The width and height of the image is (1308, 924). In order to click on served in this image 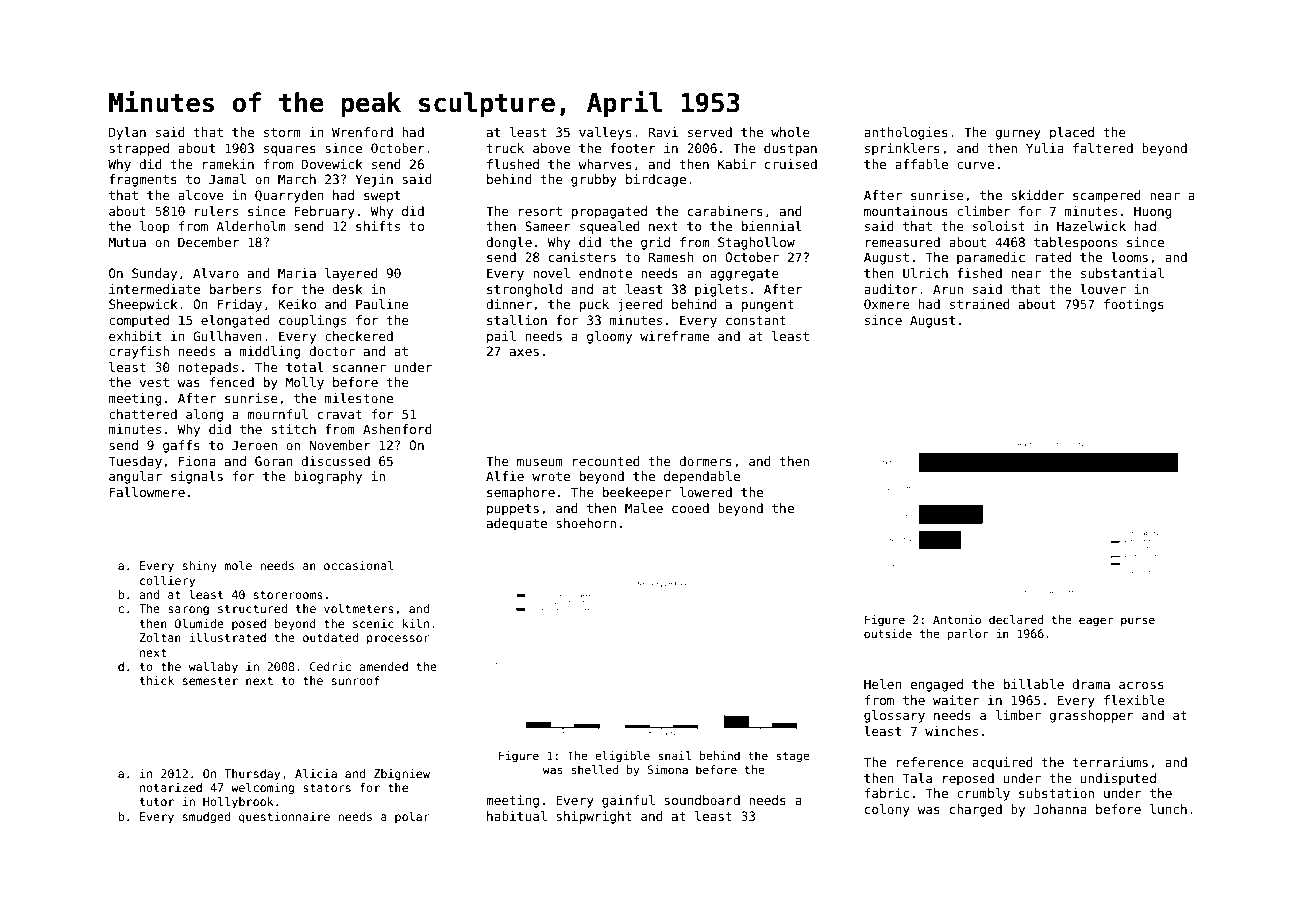, I will do `click(710, 132)`.
